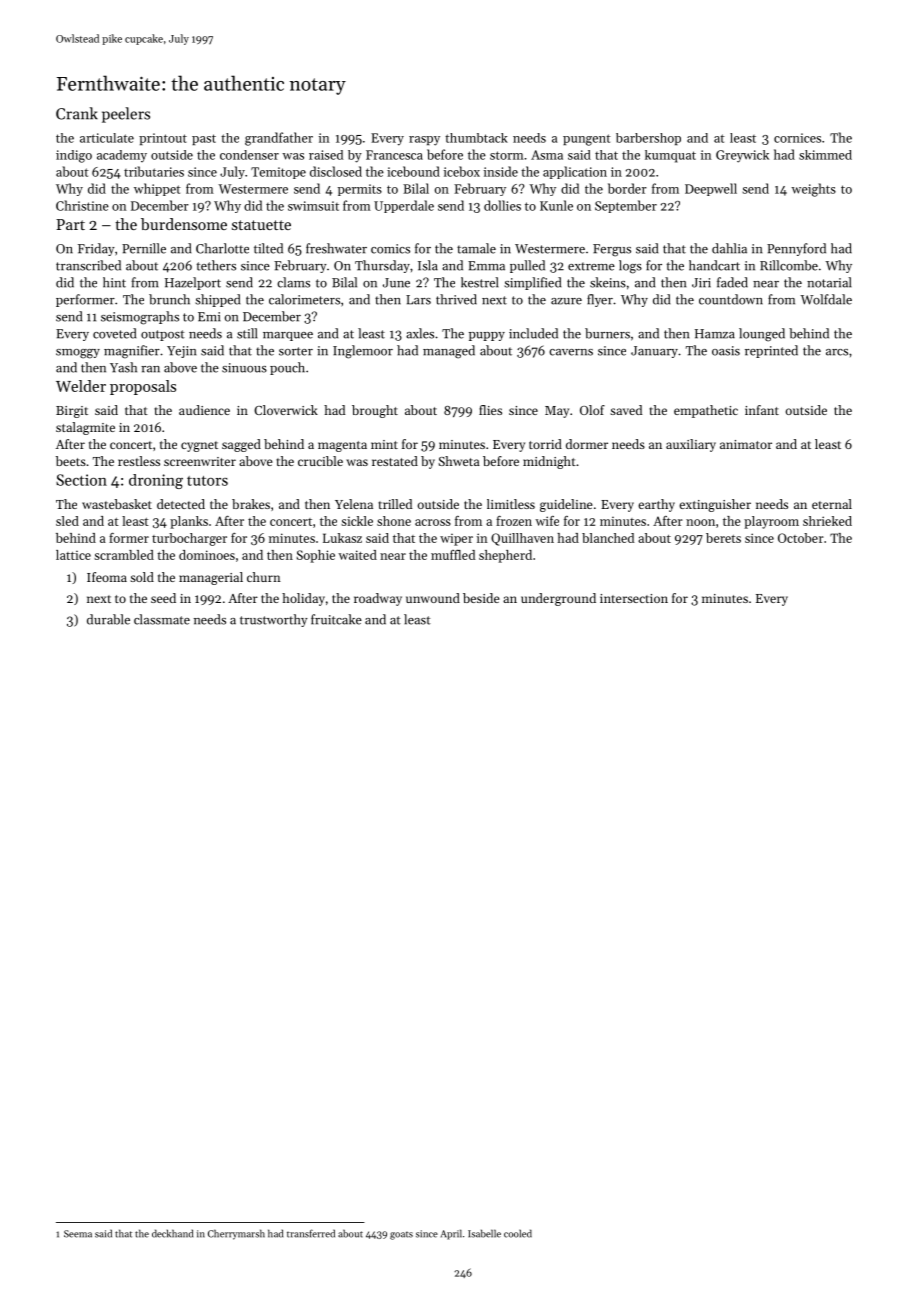 Image resolution: width=908 pixels, height=1316 pixels. Describe the element at coordinates (451, 1234) in the screenshot. I see `April` at that location.
